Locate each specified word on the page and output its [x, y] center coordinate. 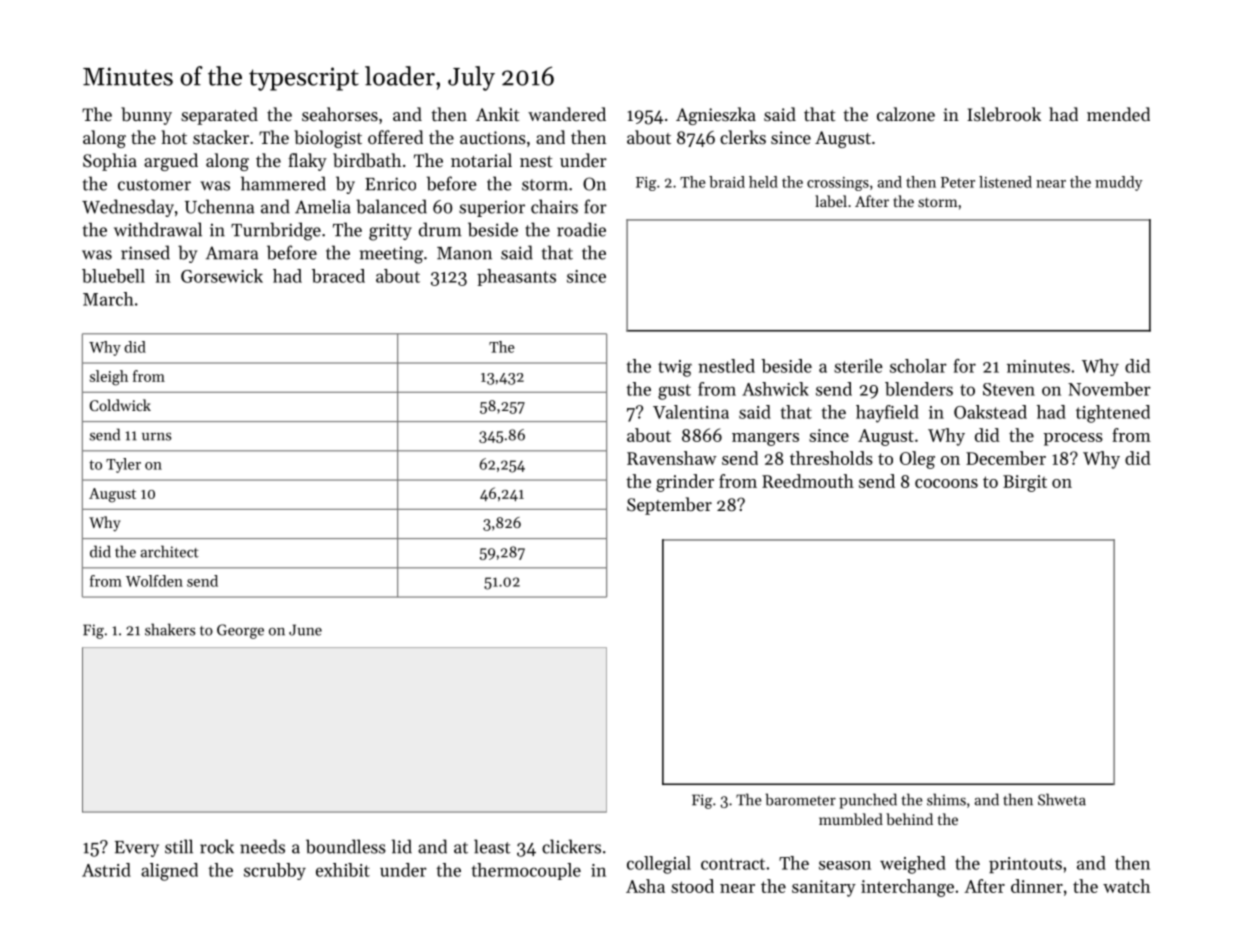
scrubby [275, 871]
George [240, 631]
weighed [913, 865]
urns [156, 437]
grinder [685, 483]
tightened [1113, 414]
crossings [838, 184]
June [305, 630]
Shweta [1062, 799]
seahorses [340, 114]
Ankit [497, 114]
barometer [800, 799]
